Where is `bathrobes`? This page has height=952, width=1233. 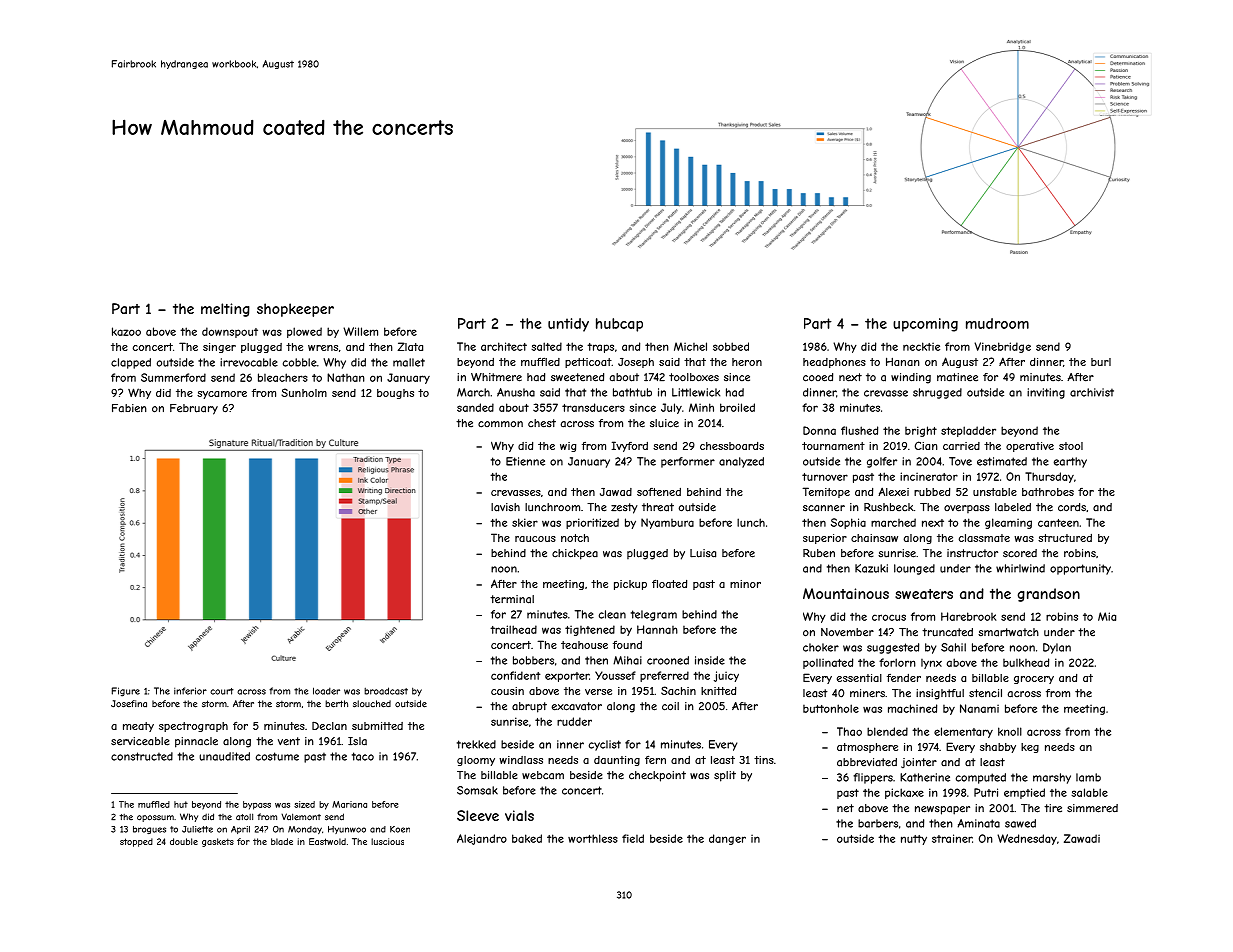
bathrobes is located at coordinates (1048, 492).
